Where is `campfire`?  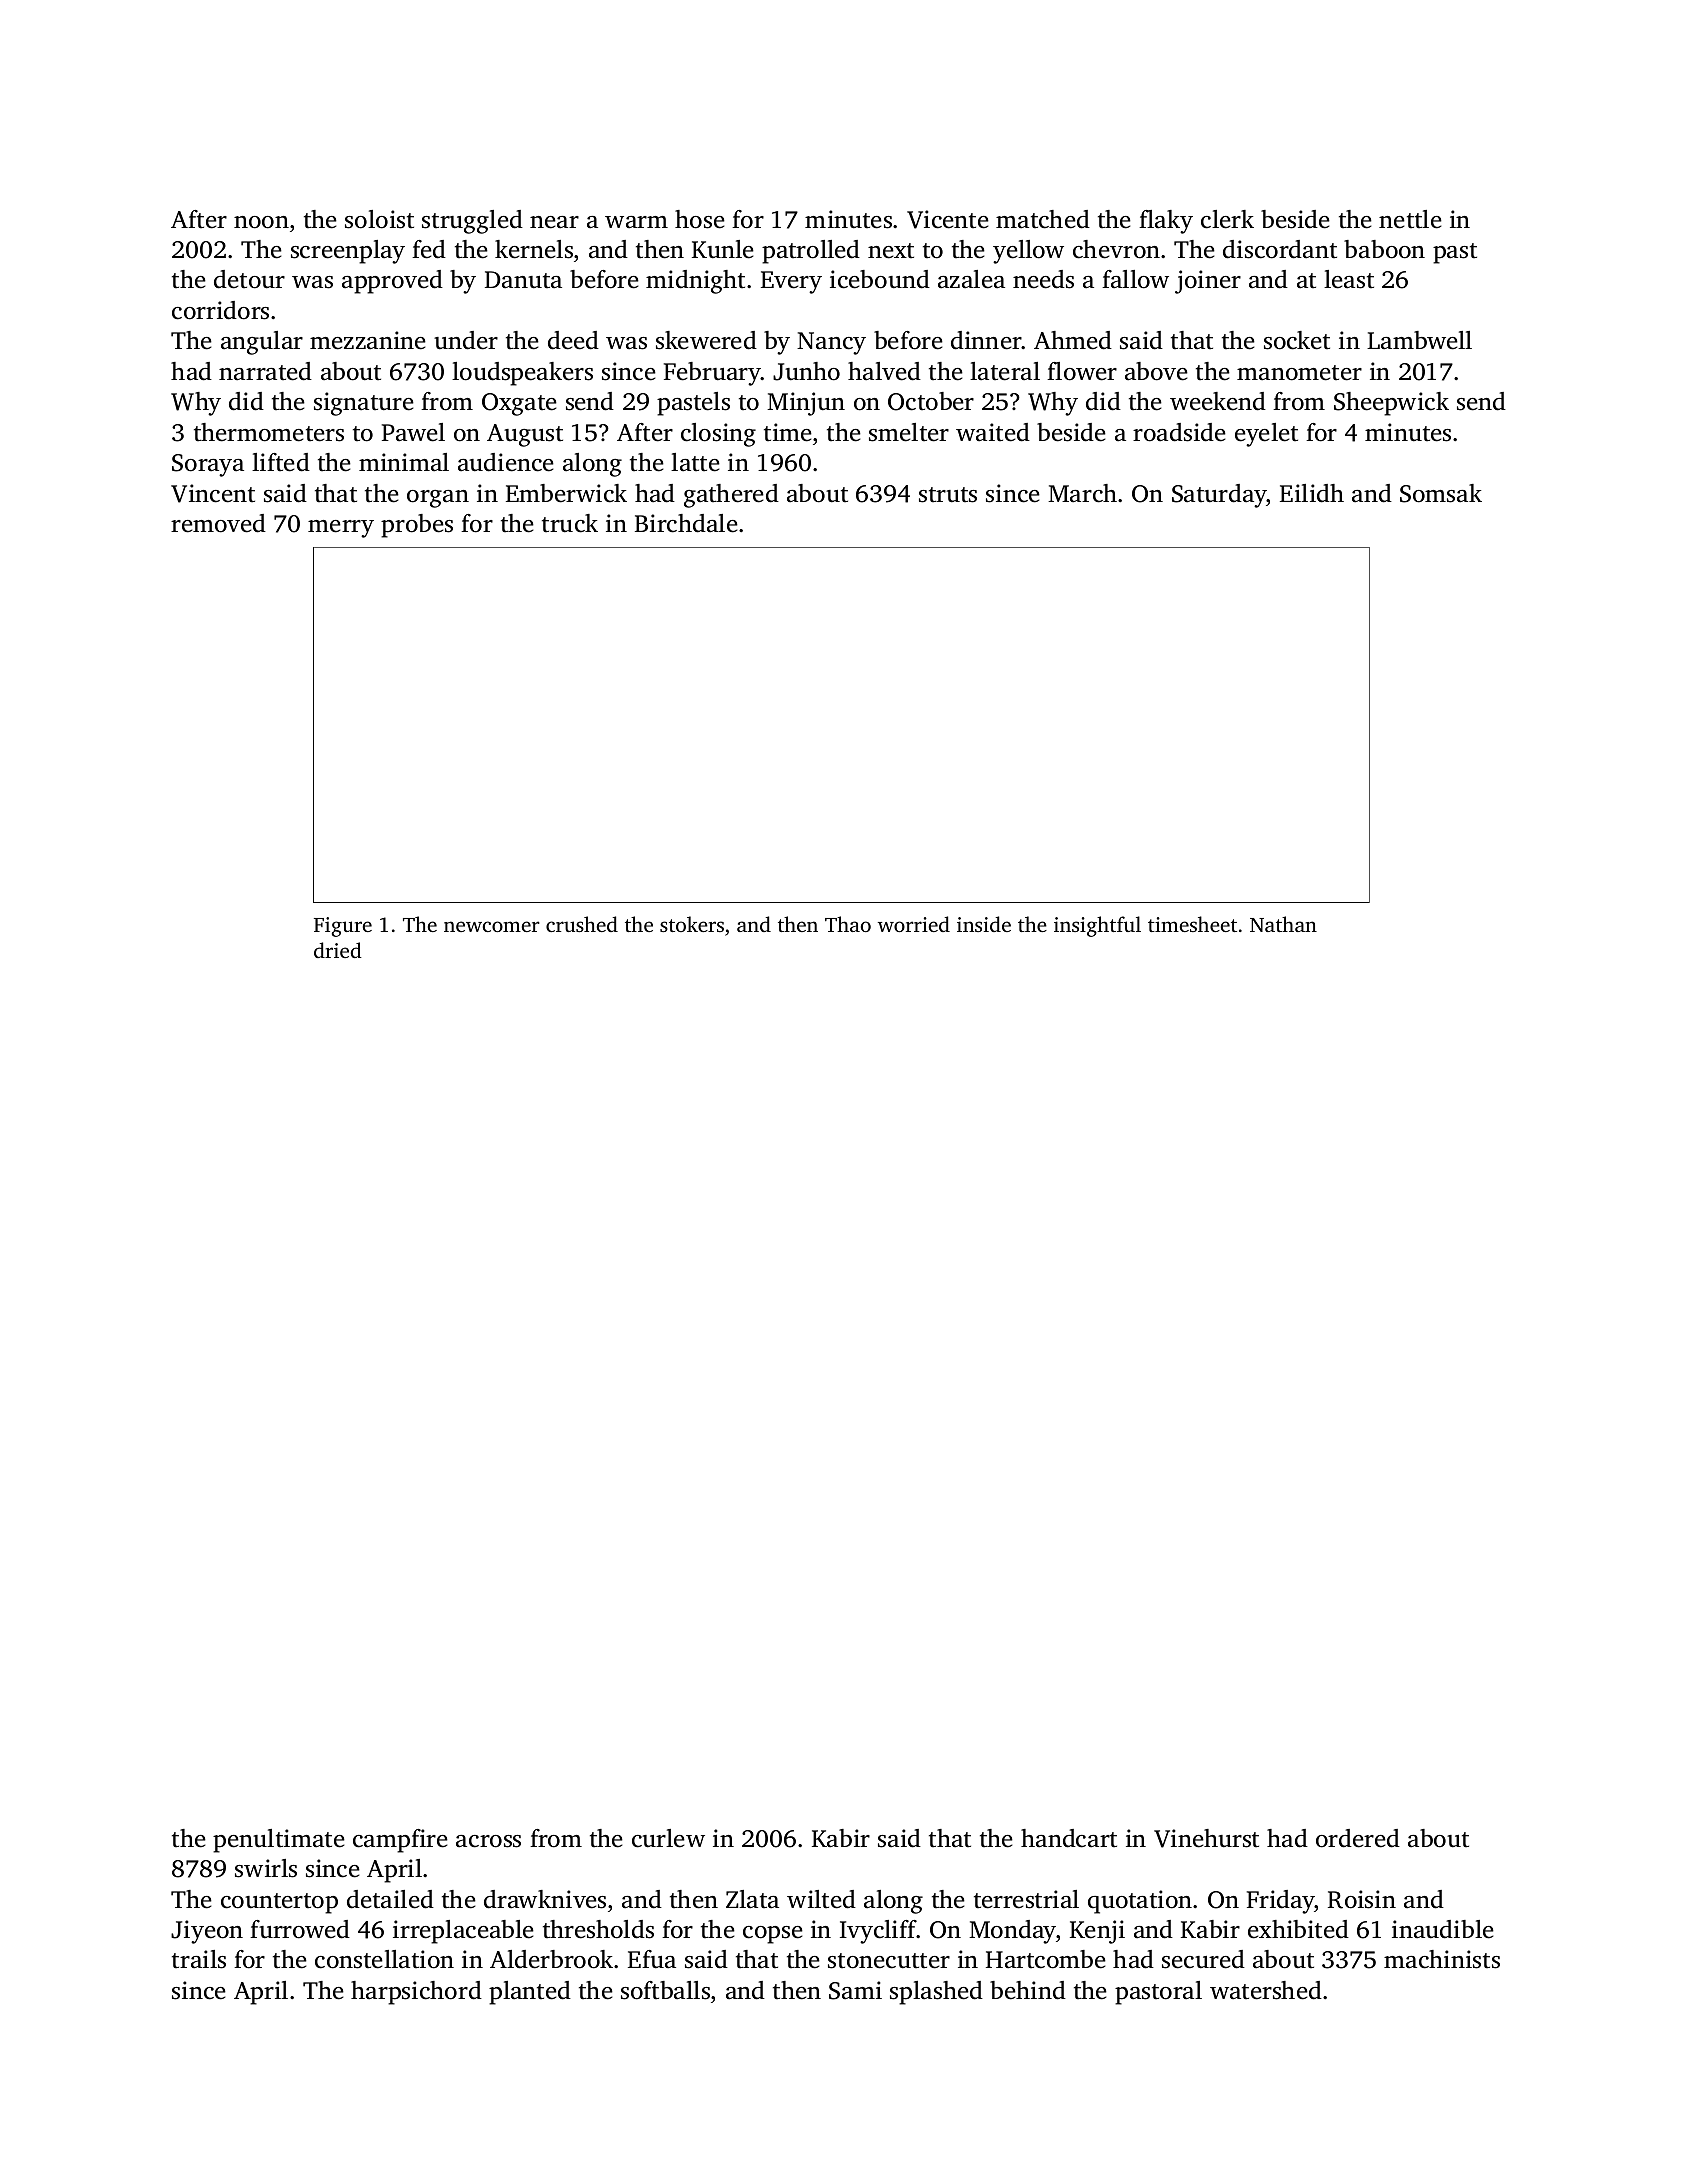 campfire is located at coordinates (400, 1841).
